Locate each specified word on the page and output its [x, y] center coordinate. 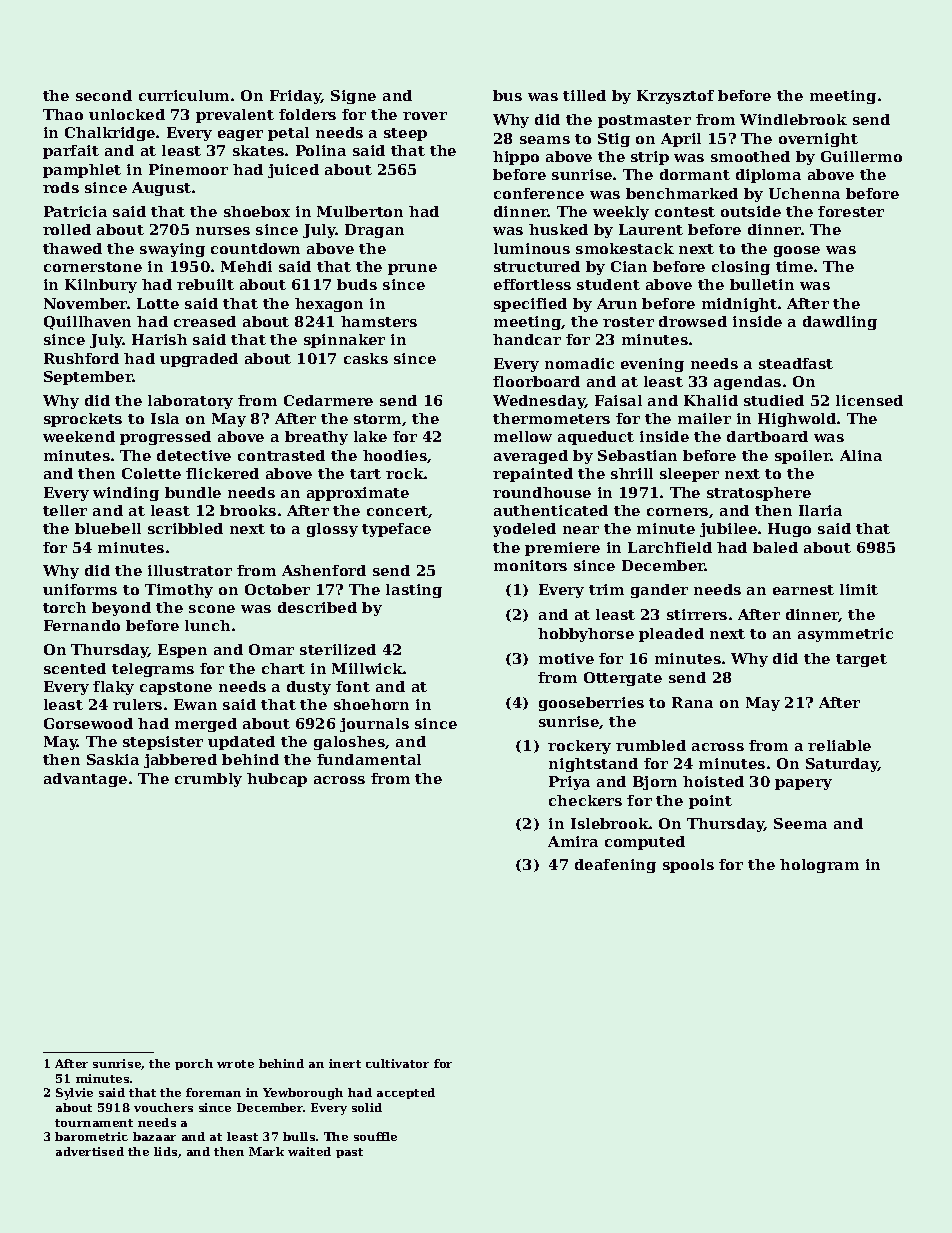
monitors [530, 565]
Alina [861, 455]
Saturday [842, 765]
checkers [585, 800]
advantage [85, 780]
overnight [818, 140]
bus [507, 95]
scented [75, 668]
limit [859, 589]
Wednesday [539, 402]
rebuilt [205, 284]
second [104, 95]
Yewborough [303, 1094]
